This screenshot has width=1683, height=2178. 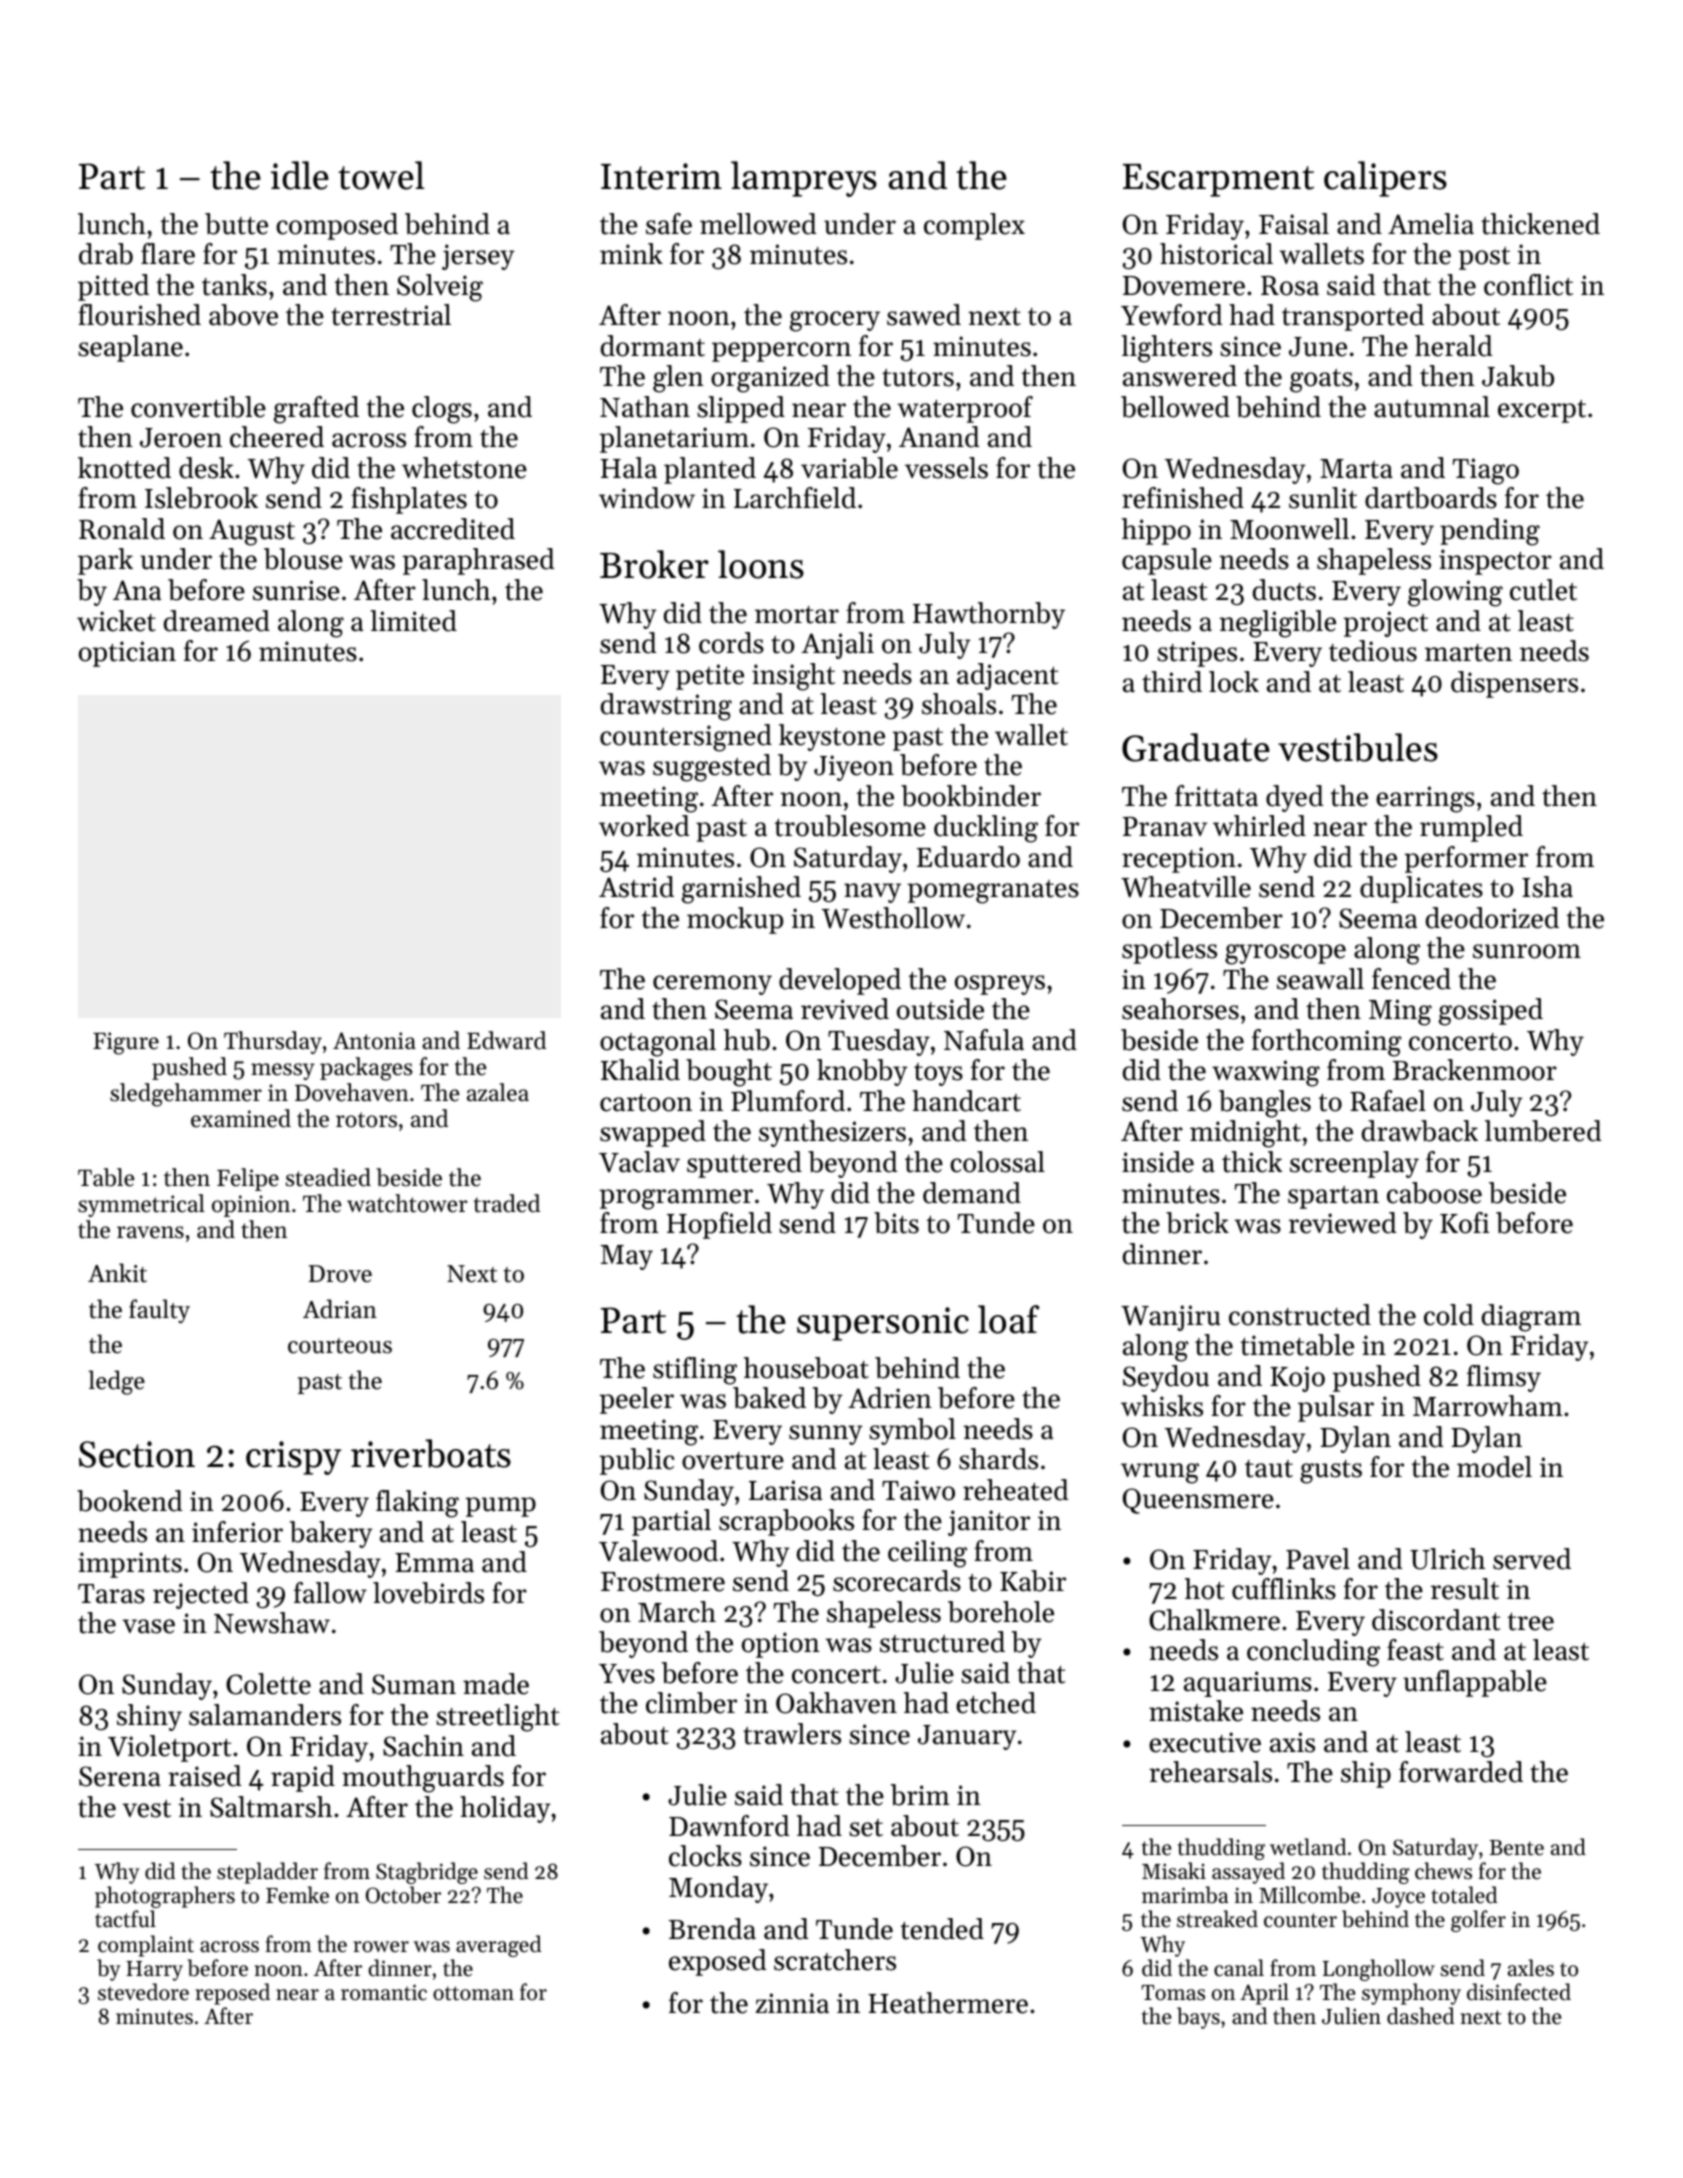 I want to click on steadied, so click(x=328, y=1177).
